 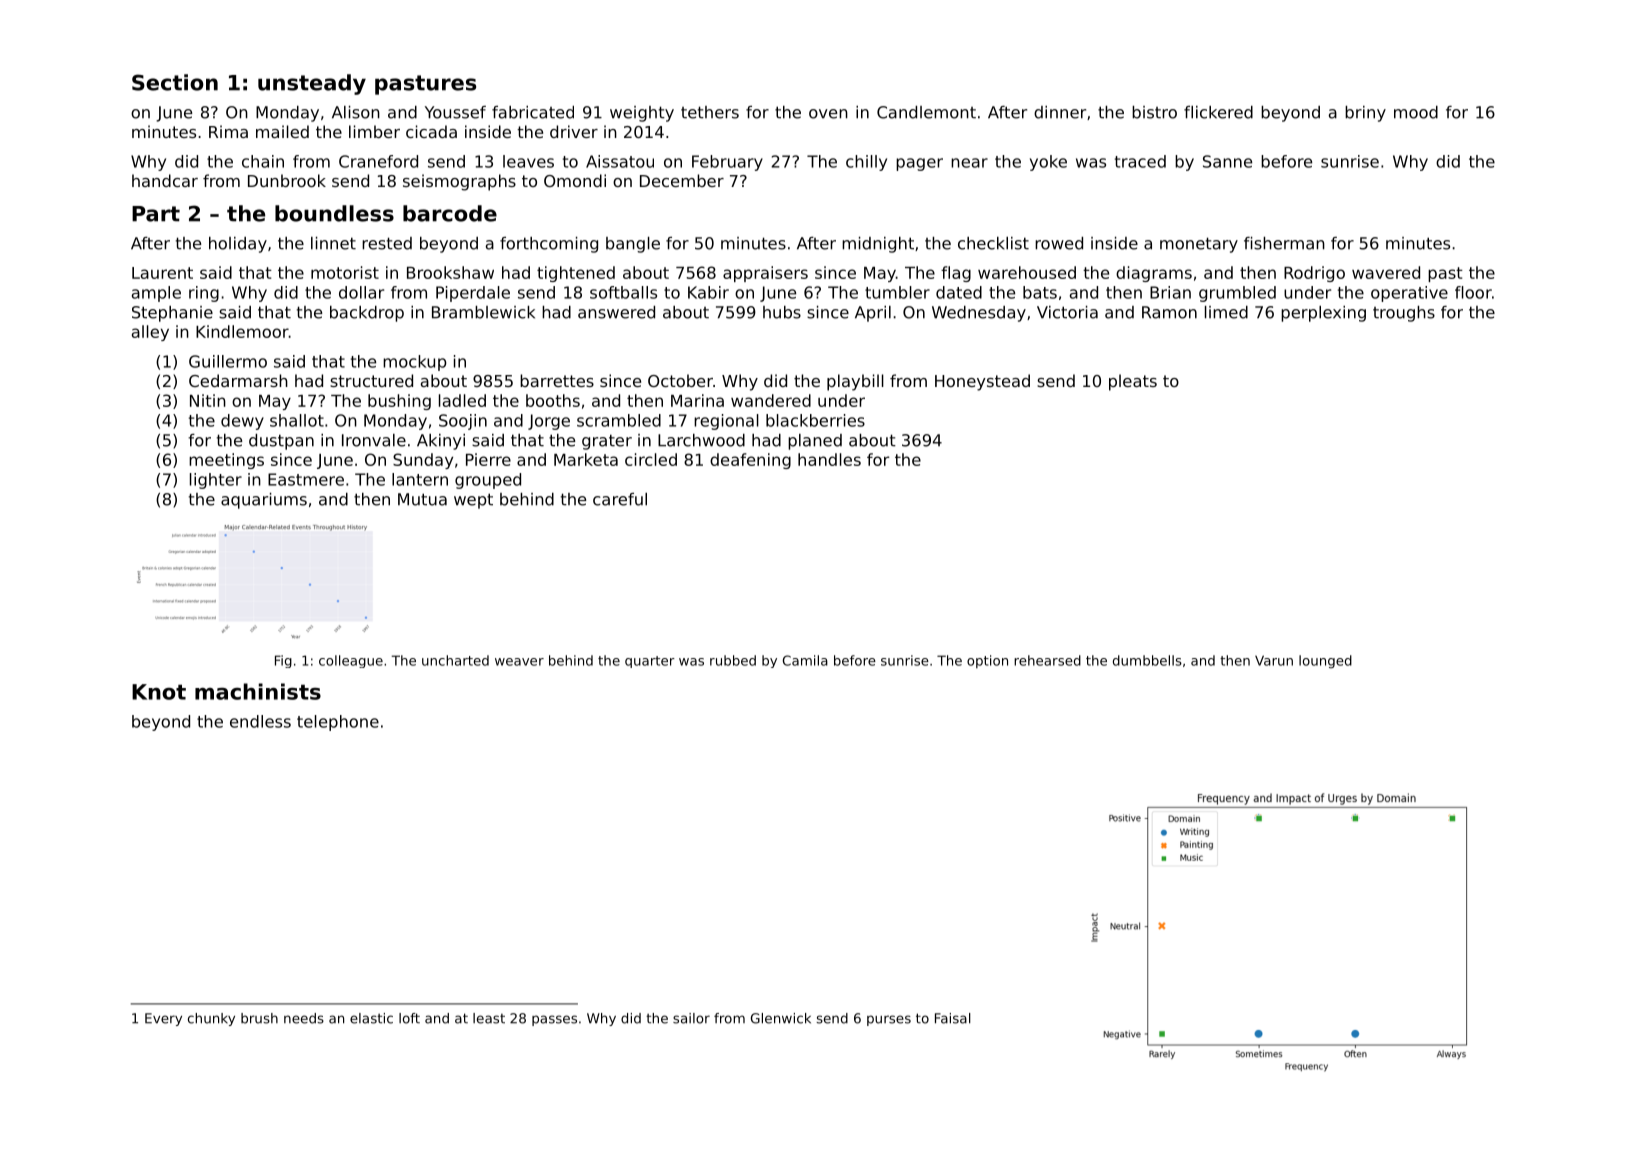 What do you see at coordinates (1325, 661) in the page?
I see `lounged` at bounding box center [1325, 661].
